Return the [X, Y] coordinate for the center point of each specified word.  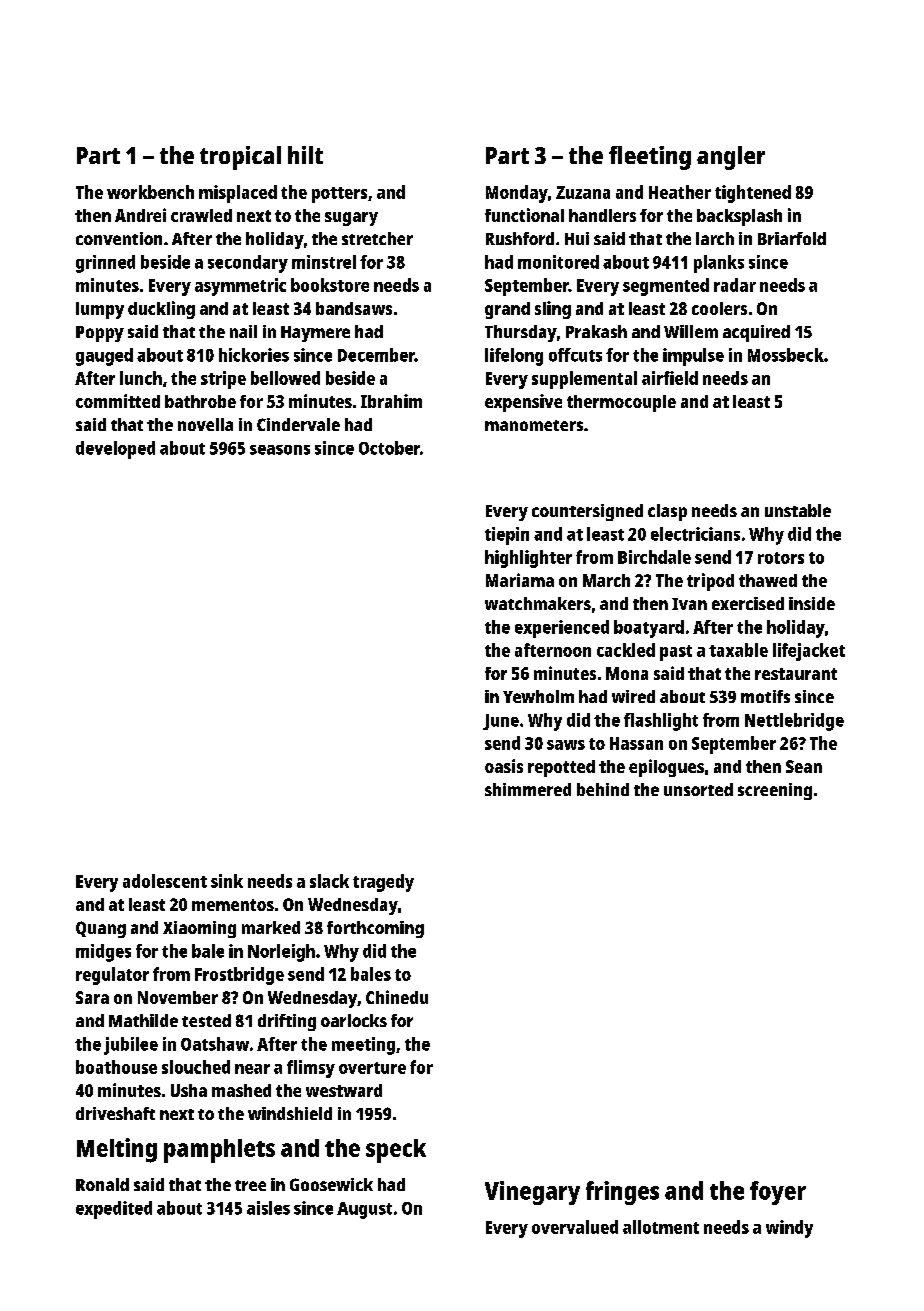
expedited [114, 1210]
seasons [280, 450]
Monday [517, 194]
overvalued [575, 1227]
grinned [105, 264]
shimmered [528, 789]
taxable [738, 650]
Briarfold [792, 238]
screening [775, 791]
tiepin [507, 536]
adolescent [165, 881]
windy [789, 1229]
